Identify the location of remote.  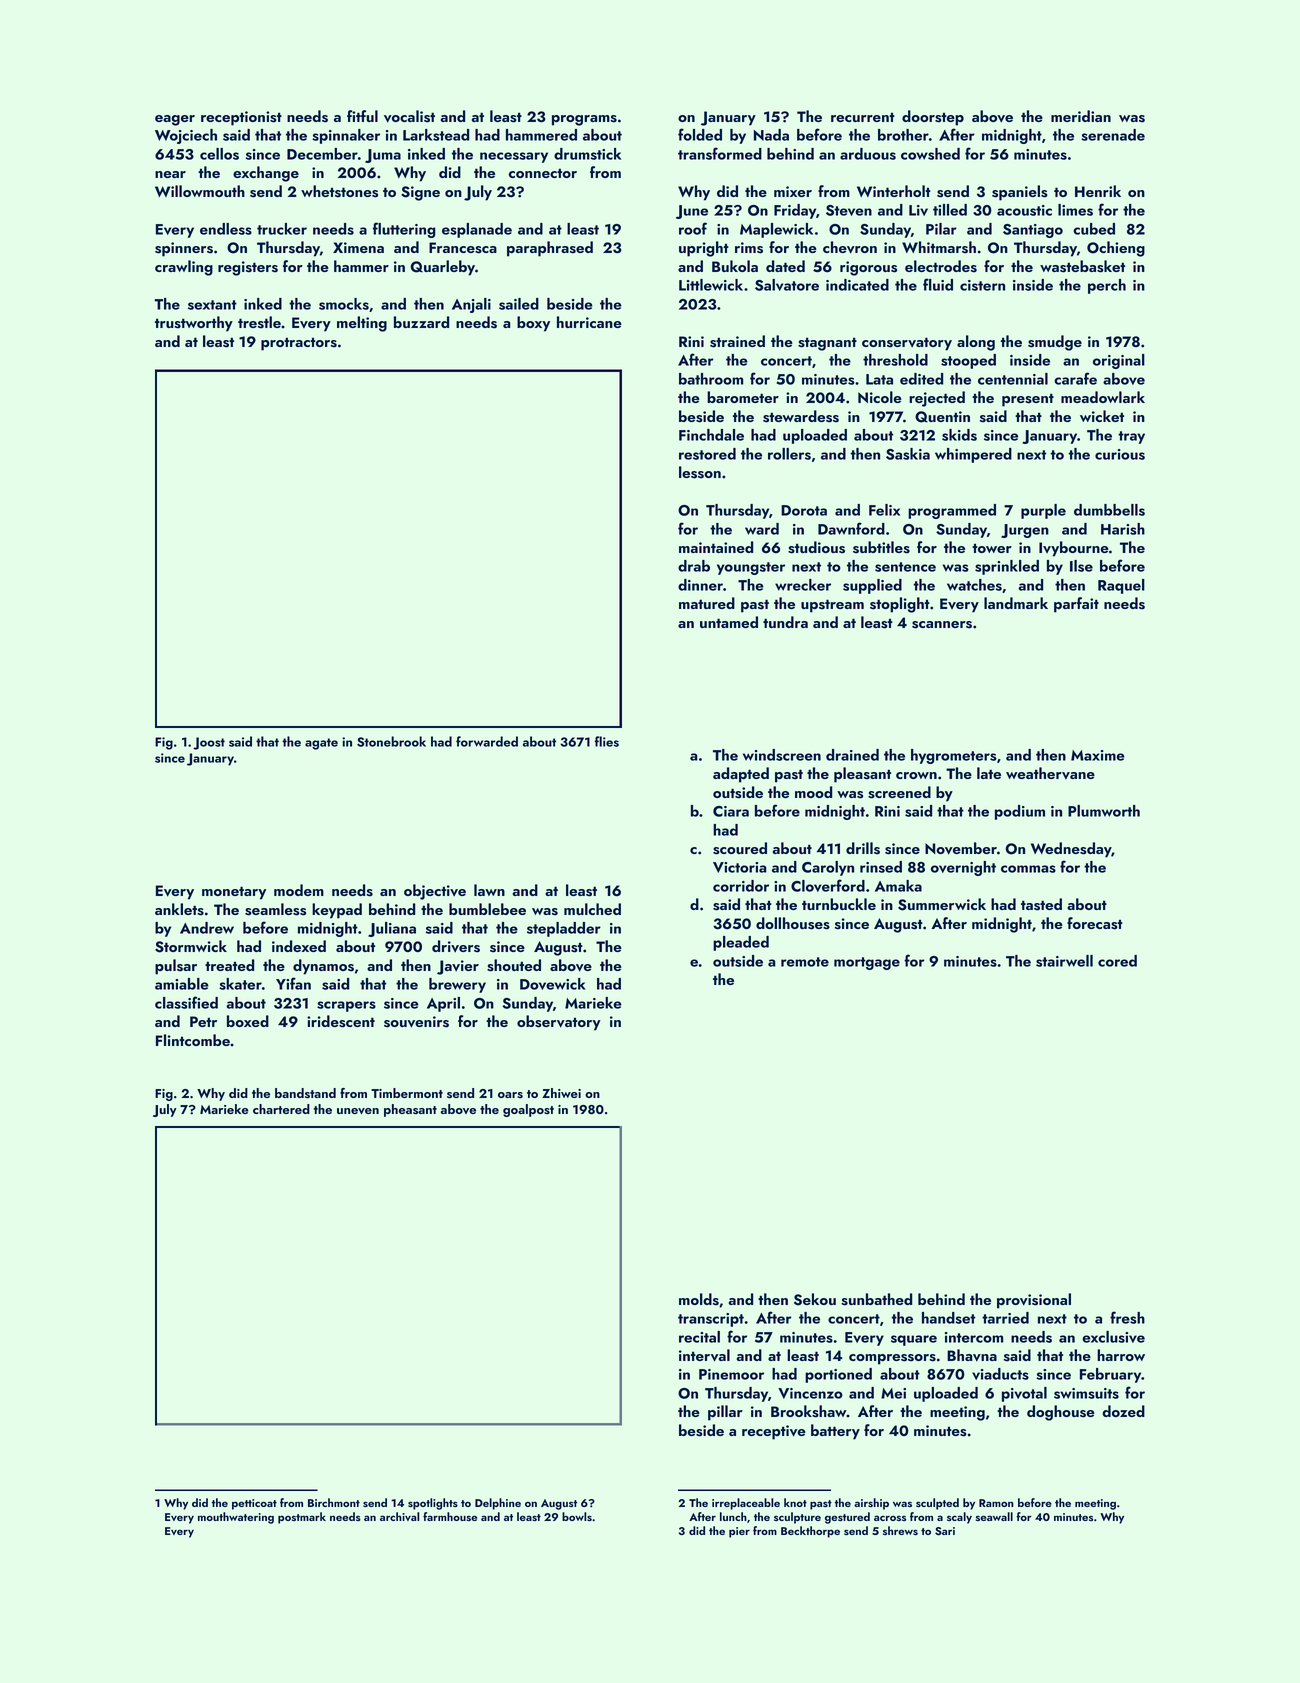
(805, 962).
